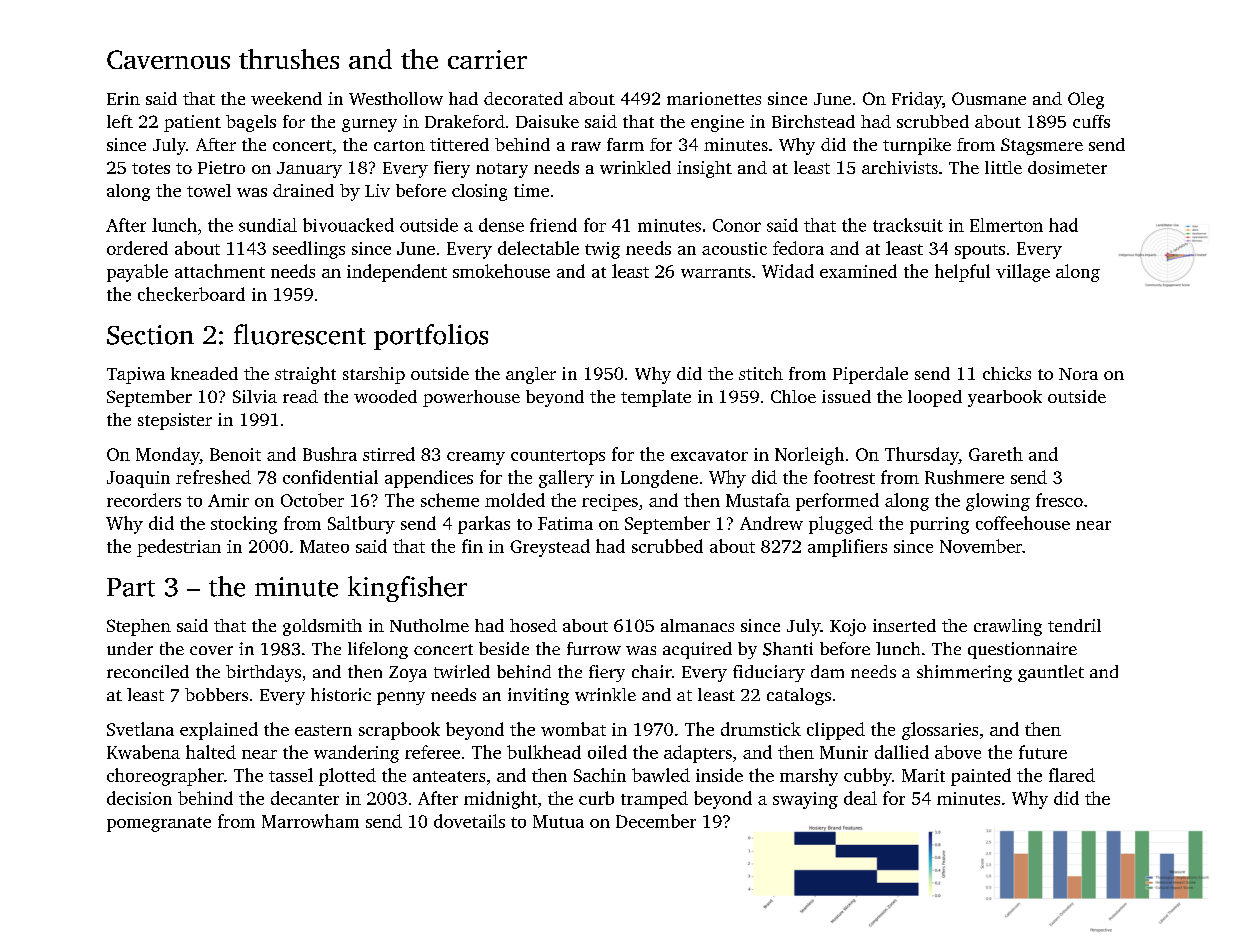 The height and width of the page is (952, 1233). Describe the element at coordinates (140, 729) in the page. I see `Svetlana` at that location.
